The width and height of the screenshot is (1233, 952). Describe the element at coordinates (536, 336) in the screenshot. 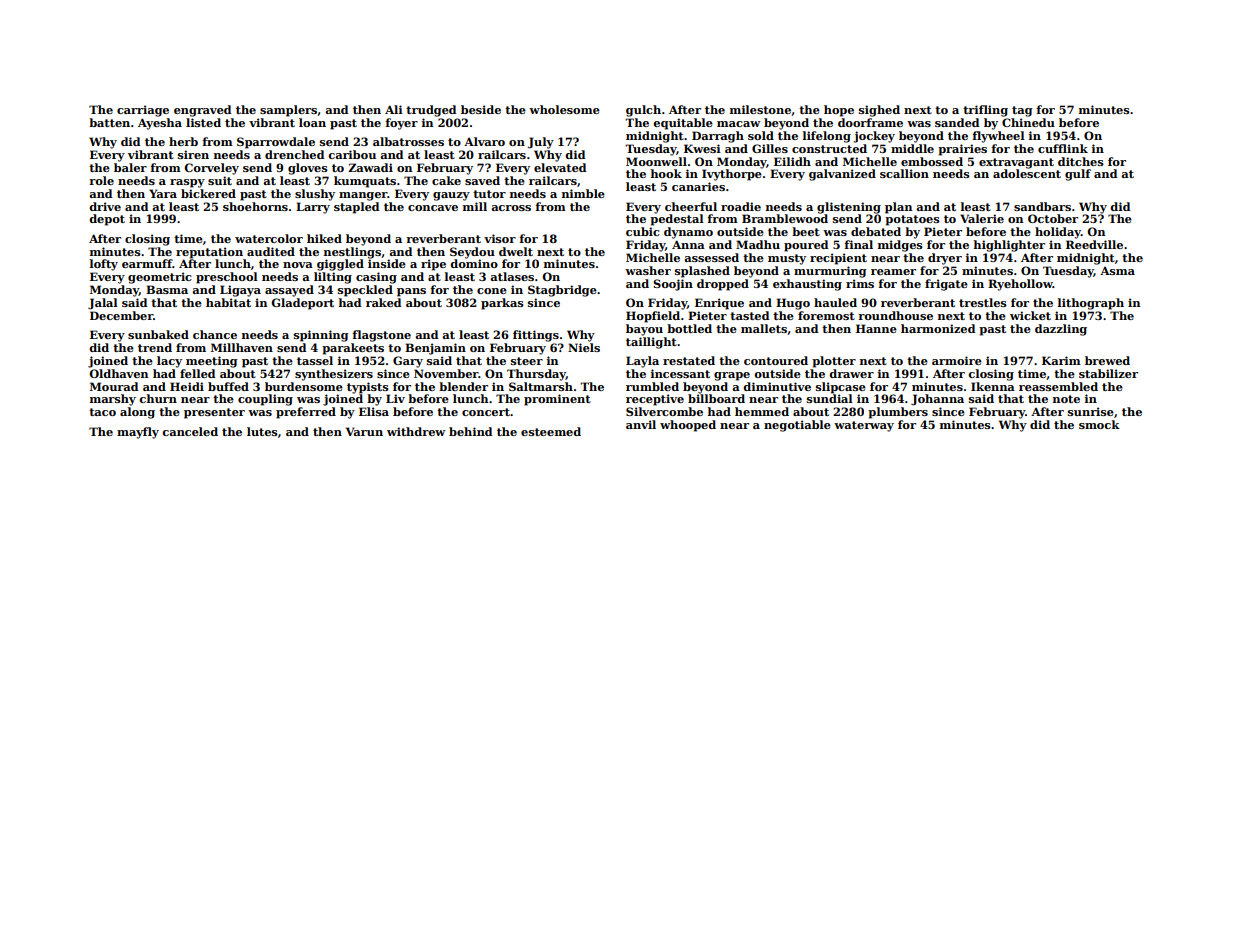

I see `fittings` at that location.
